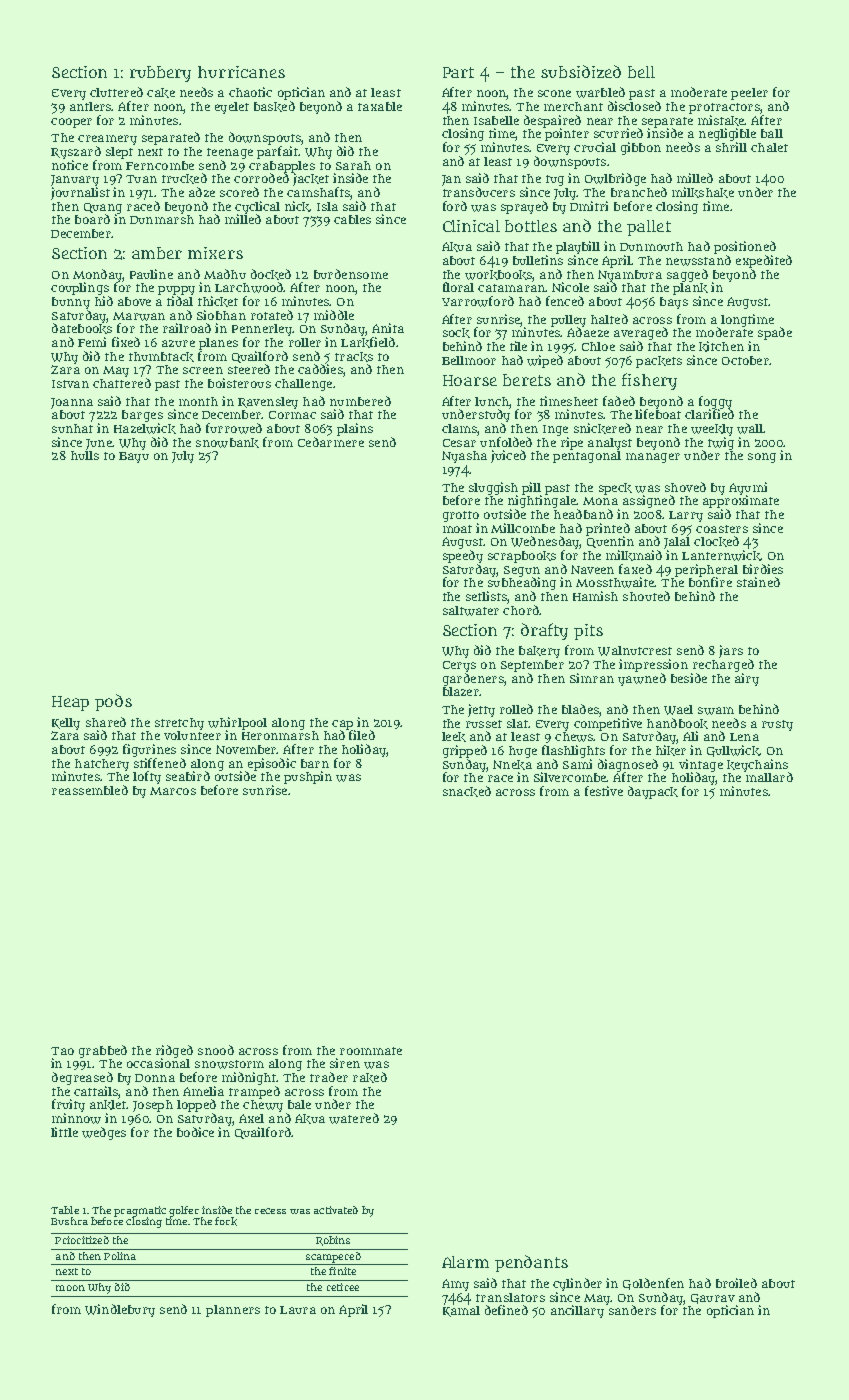  What do you see at coordinates (545, 361) in the document?
I see `wiped` at bounding box center [545, 361].
